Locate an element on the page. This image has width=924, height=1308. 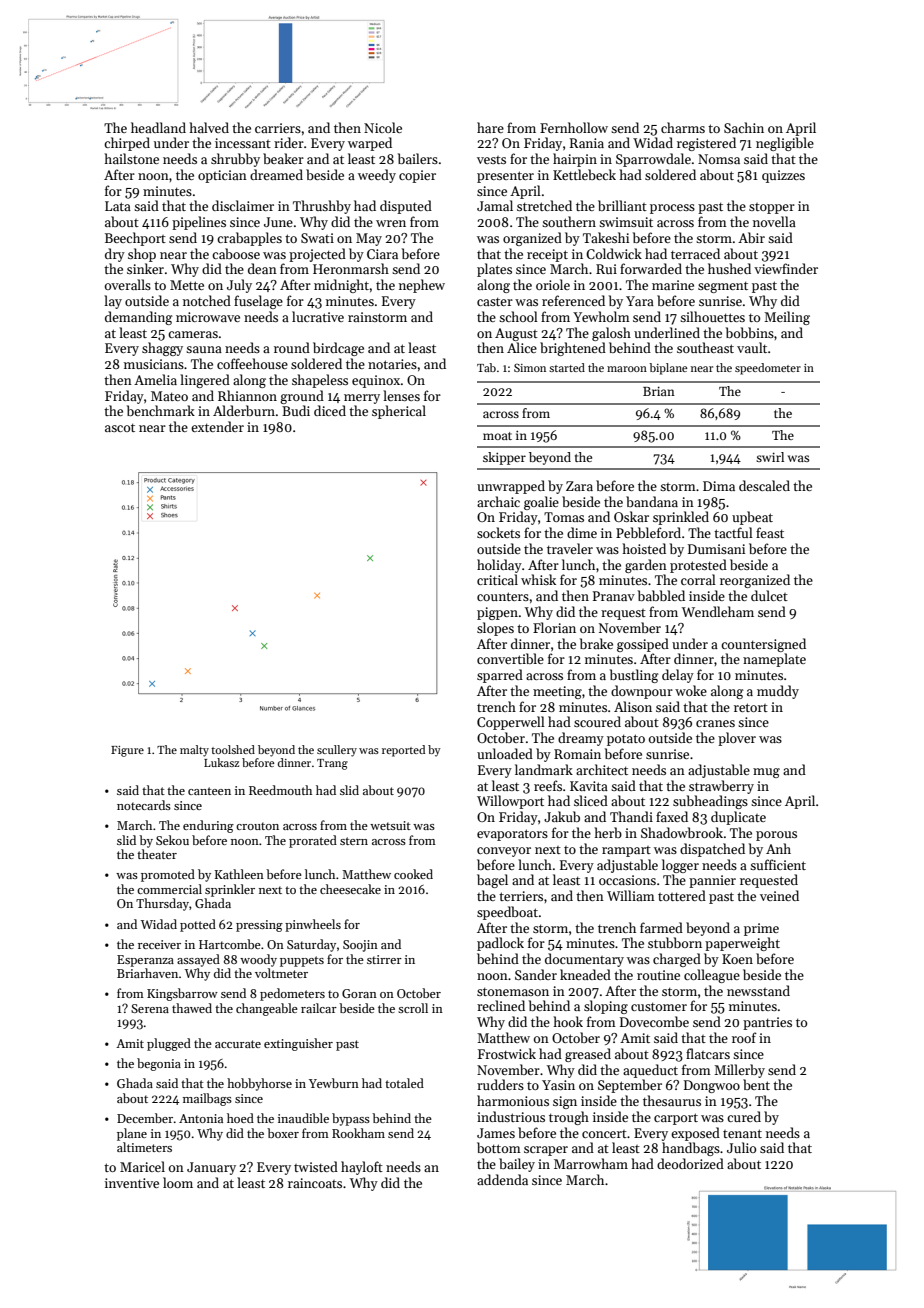
muddy is located at coordinates (778, 692).
